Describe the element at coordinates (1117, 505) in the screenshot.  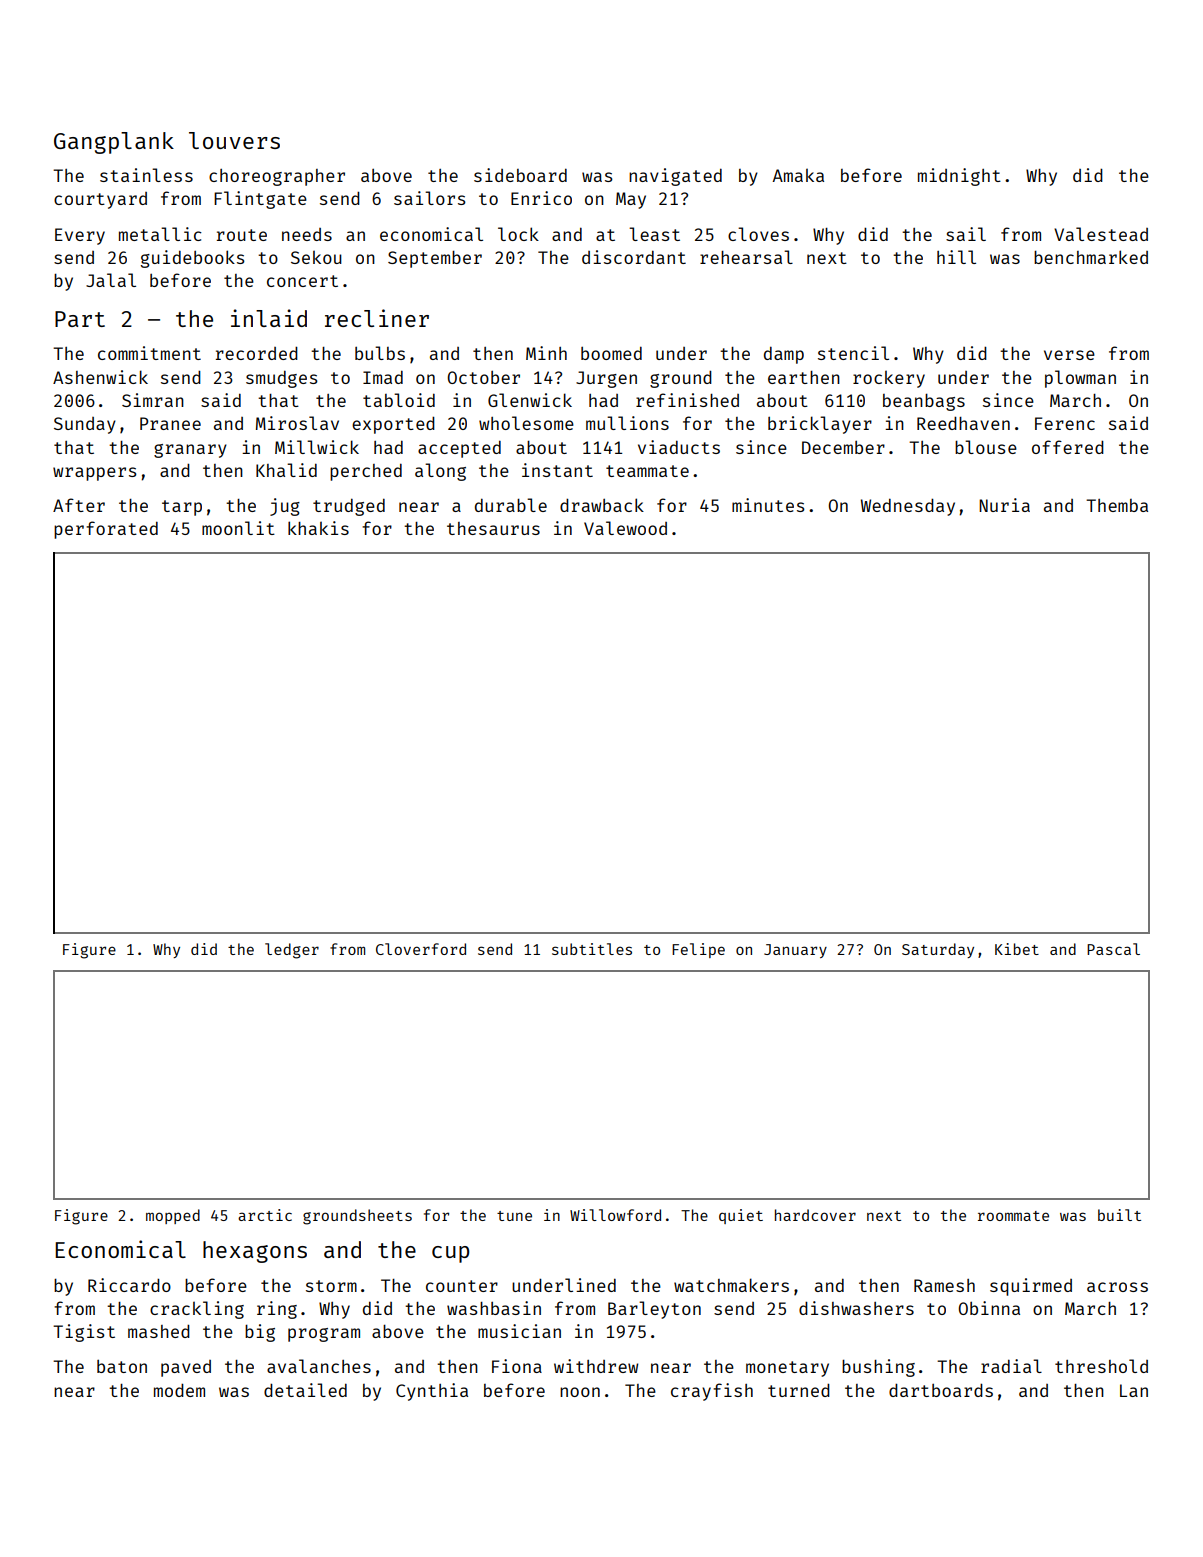
I see `Themba` at that location.
